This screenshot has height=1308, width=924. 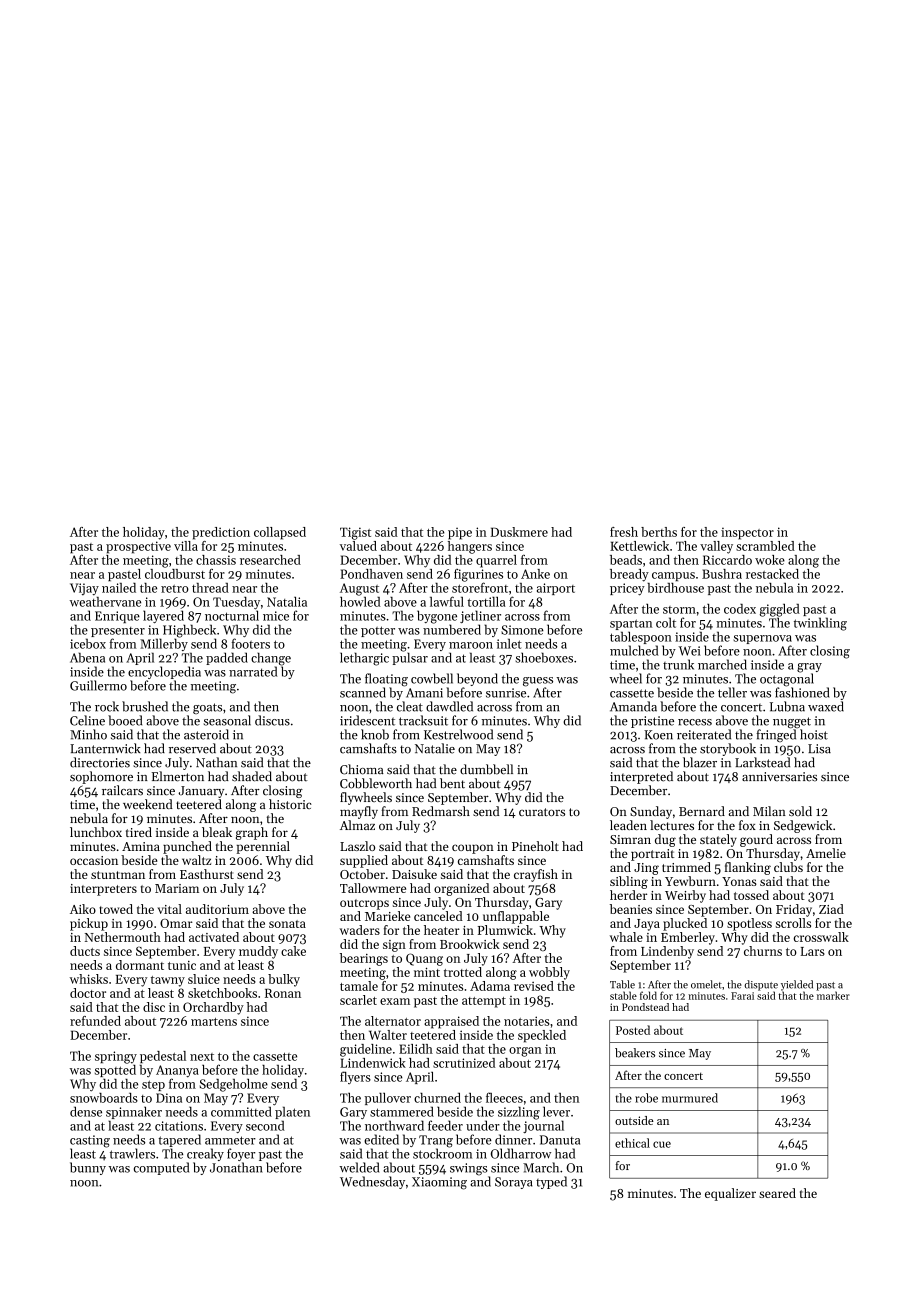 What do you see at coordinates (372, 1182) in the screenshot?
I see `Wednesday` at bounding box center [372, 1182].
